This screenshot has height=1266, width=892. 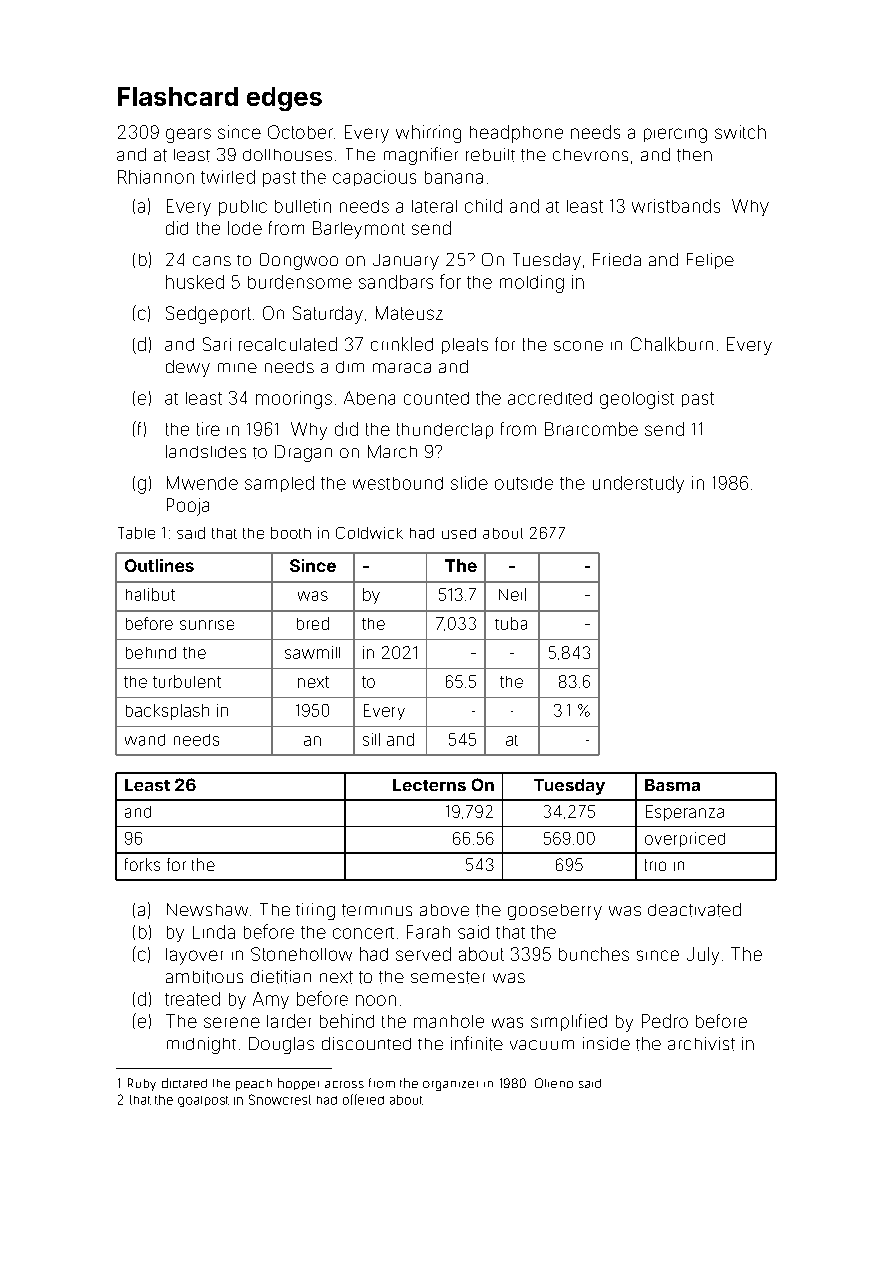 What do you see at coordinates (271, 1000) in the screenshot?
I see `Amy` at bounding box center [271, 1000].
